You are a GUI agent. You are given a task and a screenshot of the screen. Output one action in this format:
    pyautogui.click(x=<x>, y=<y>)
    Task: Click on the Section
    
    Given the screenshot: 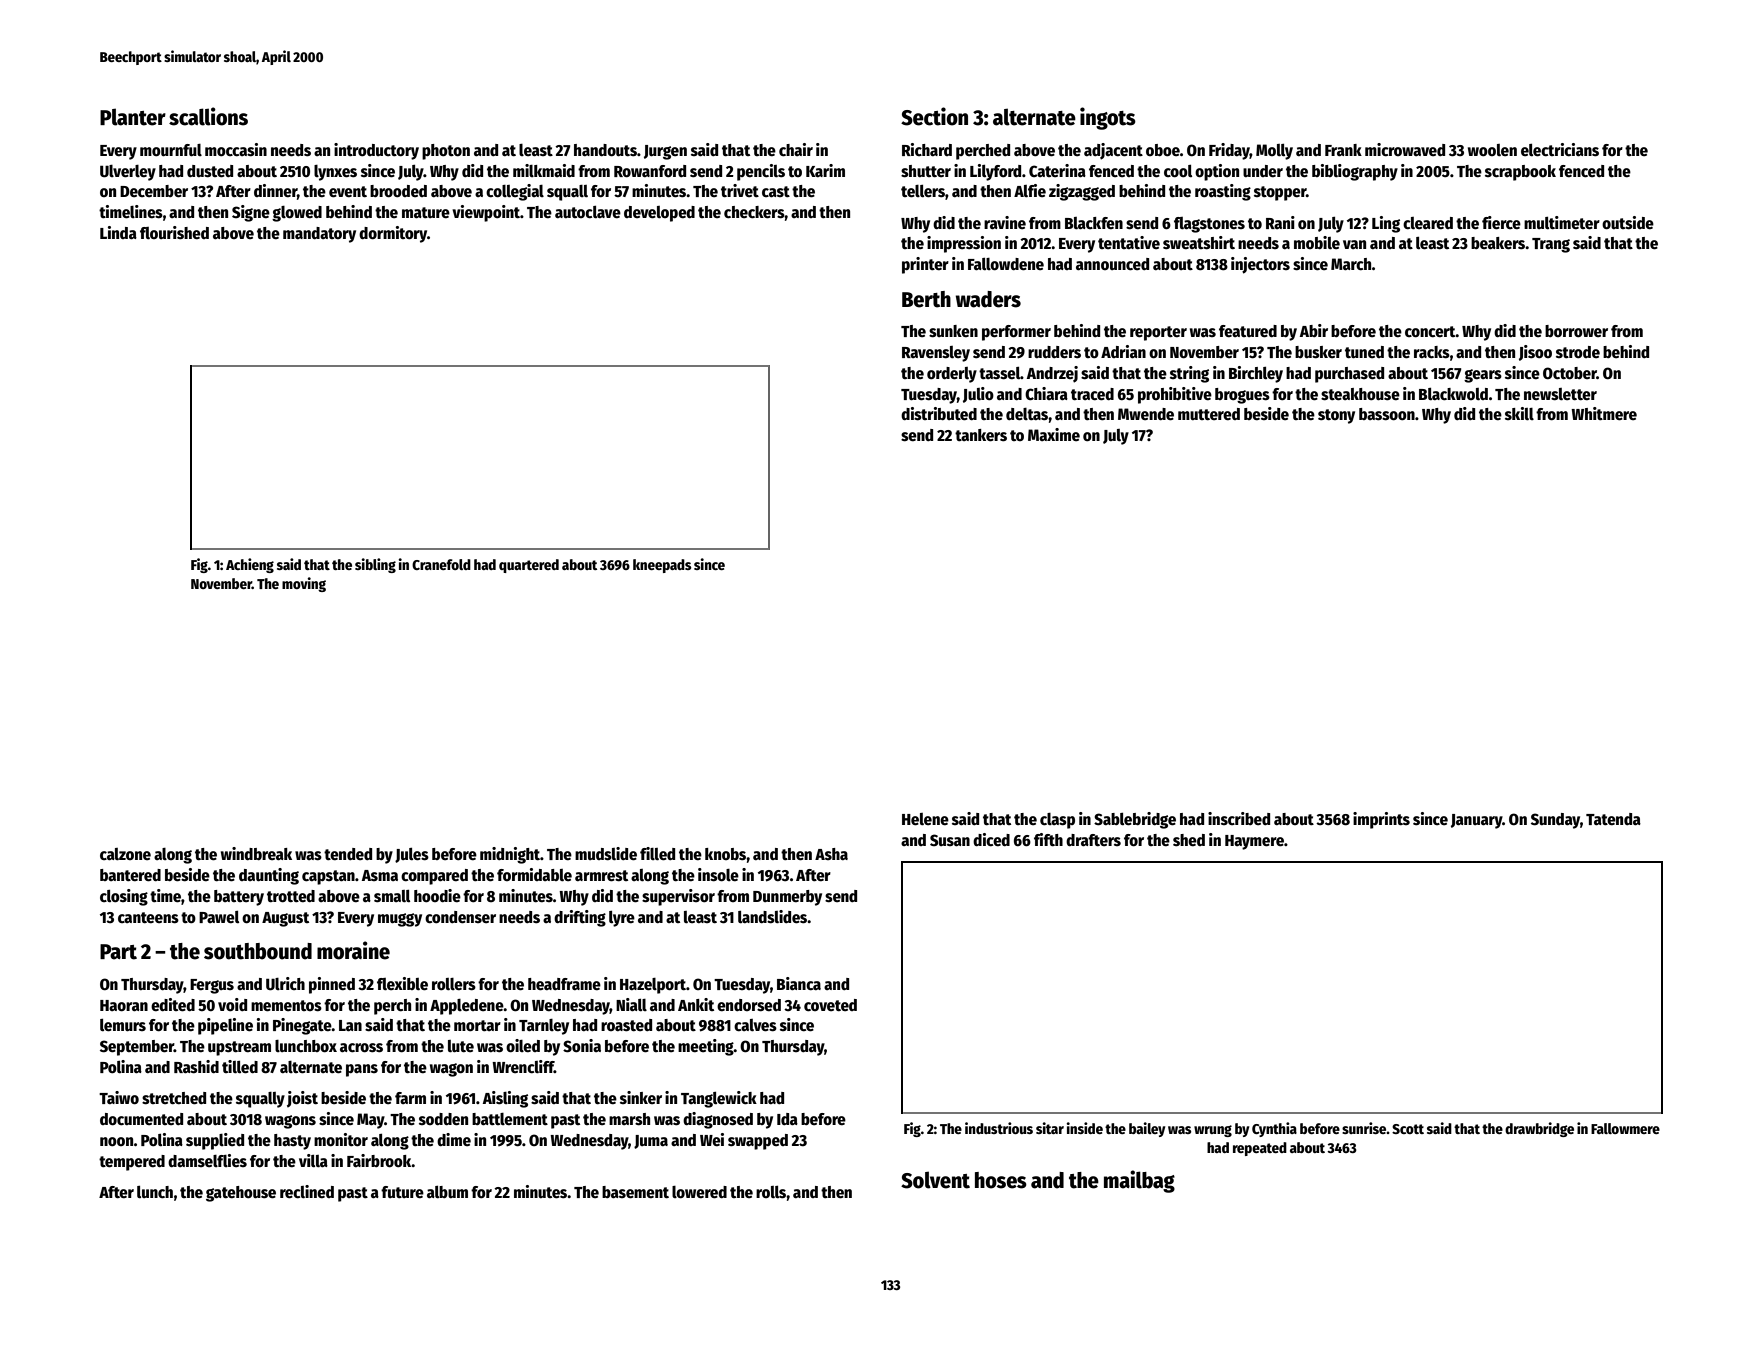 What is the action you would take?
    pyautogui.click(x=934, y=116)
